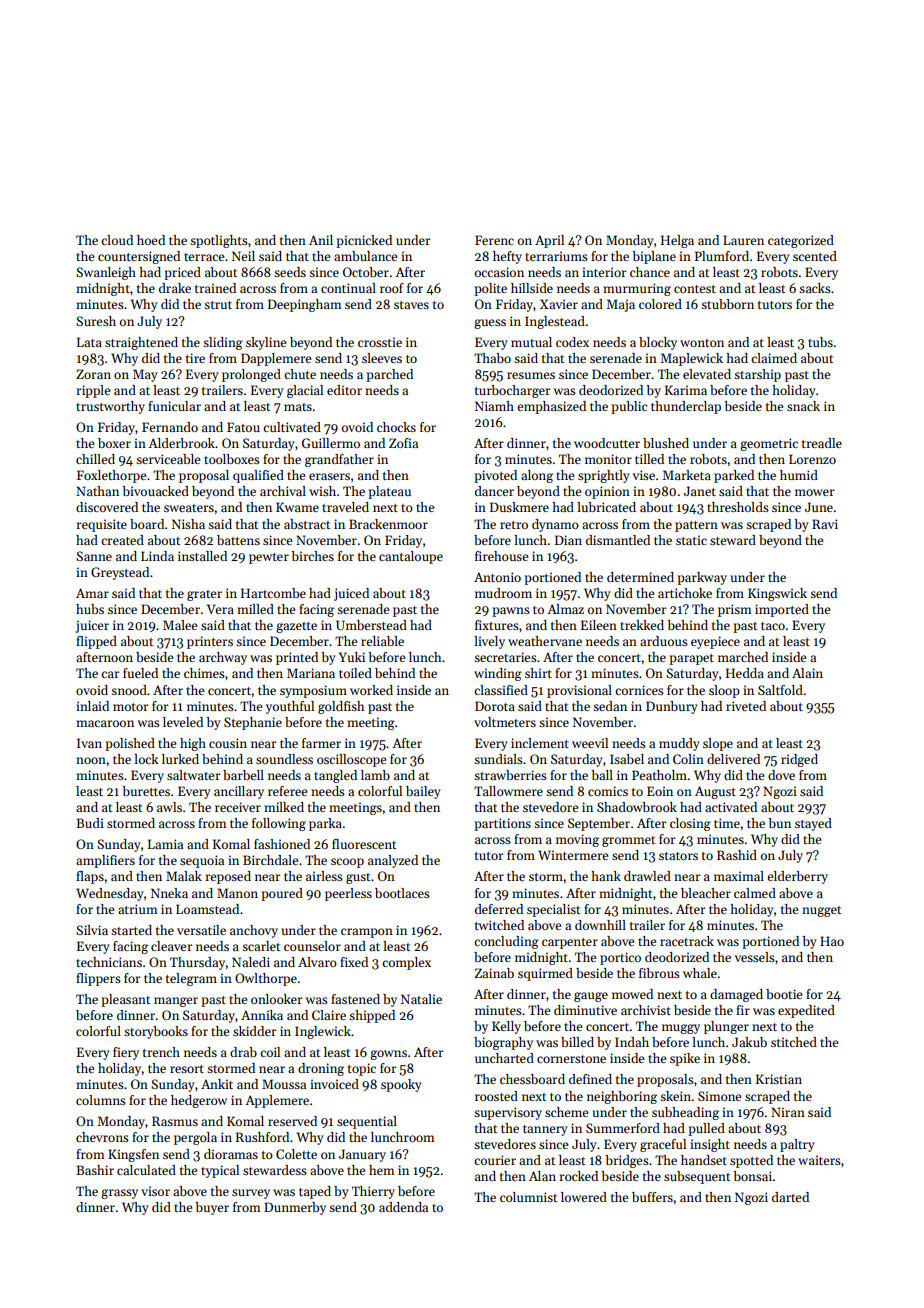  I want to click on Fatou, so click(243, 427).
